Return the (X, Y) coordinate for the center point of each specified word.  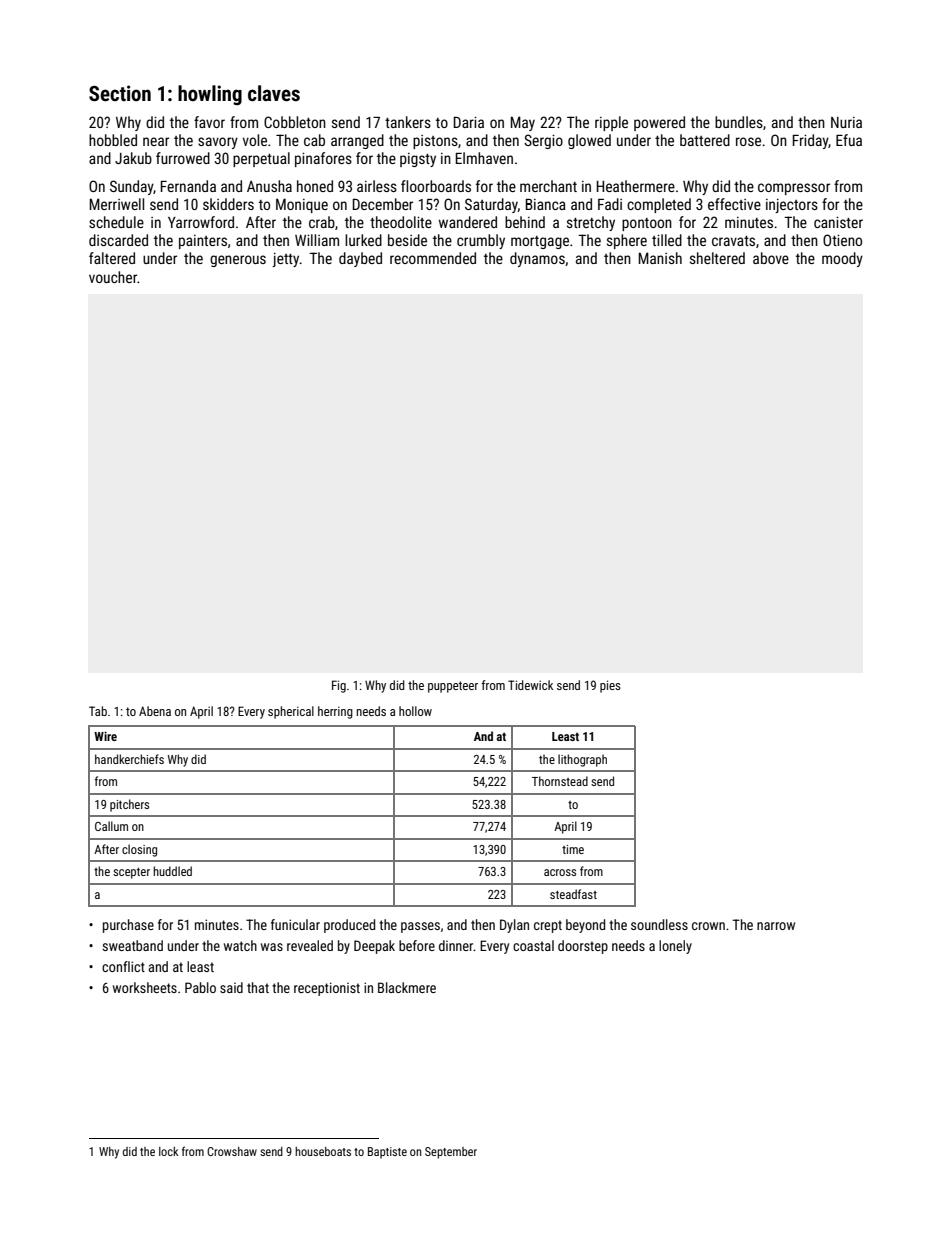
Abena (155, 711)
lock (168, 1151)
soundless (659, 924)
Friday (810, 141)
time (573, 849)
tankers (408, 122)
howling (210, 95)
